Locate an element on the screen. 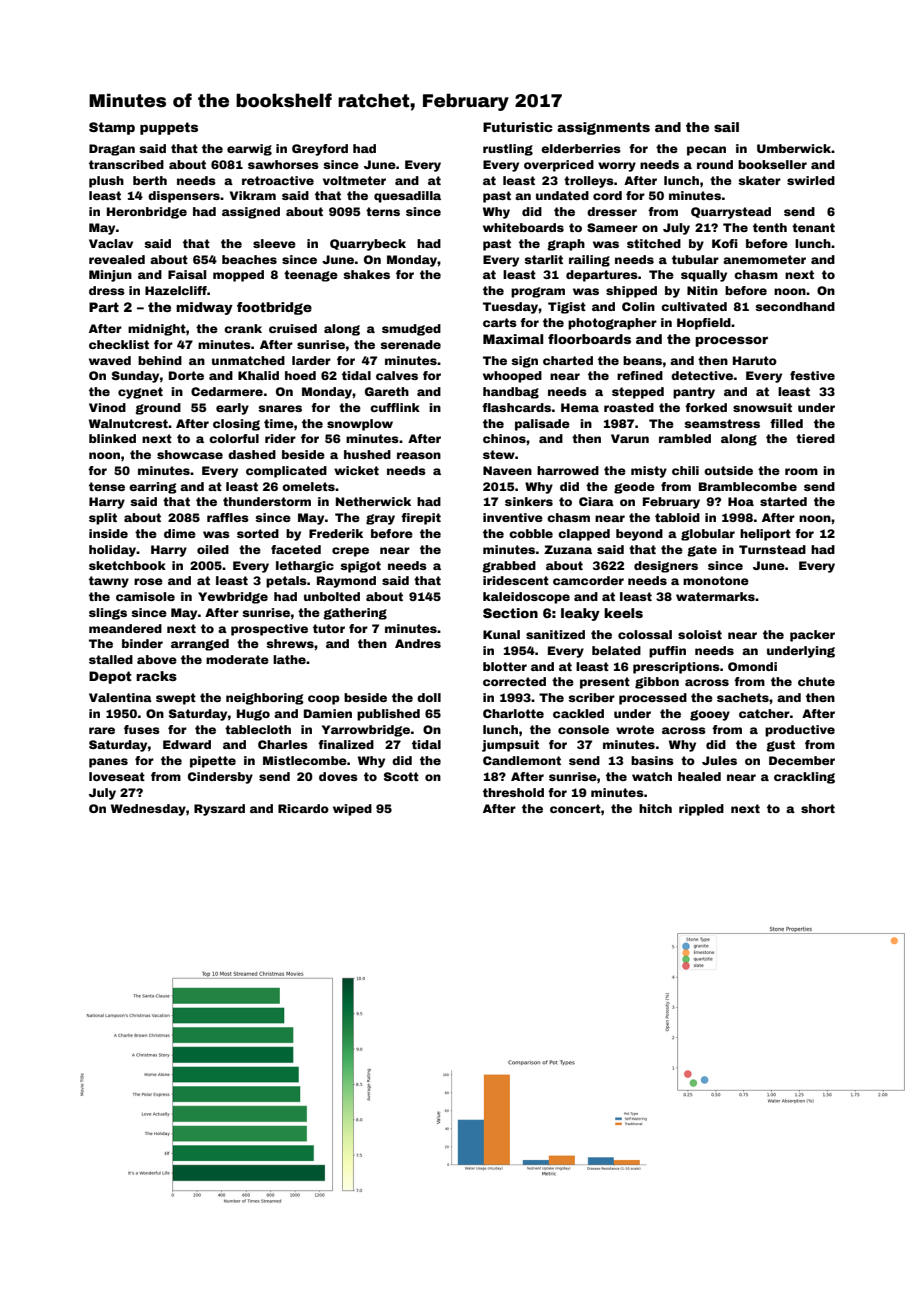 The width and height of the screenshot is (924, 1308). concert is located at coordinates (575, 808).
